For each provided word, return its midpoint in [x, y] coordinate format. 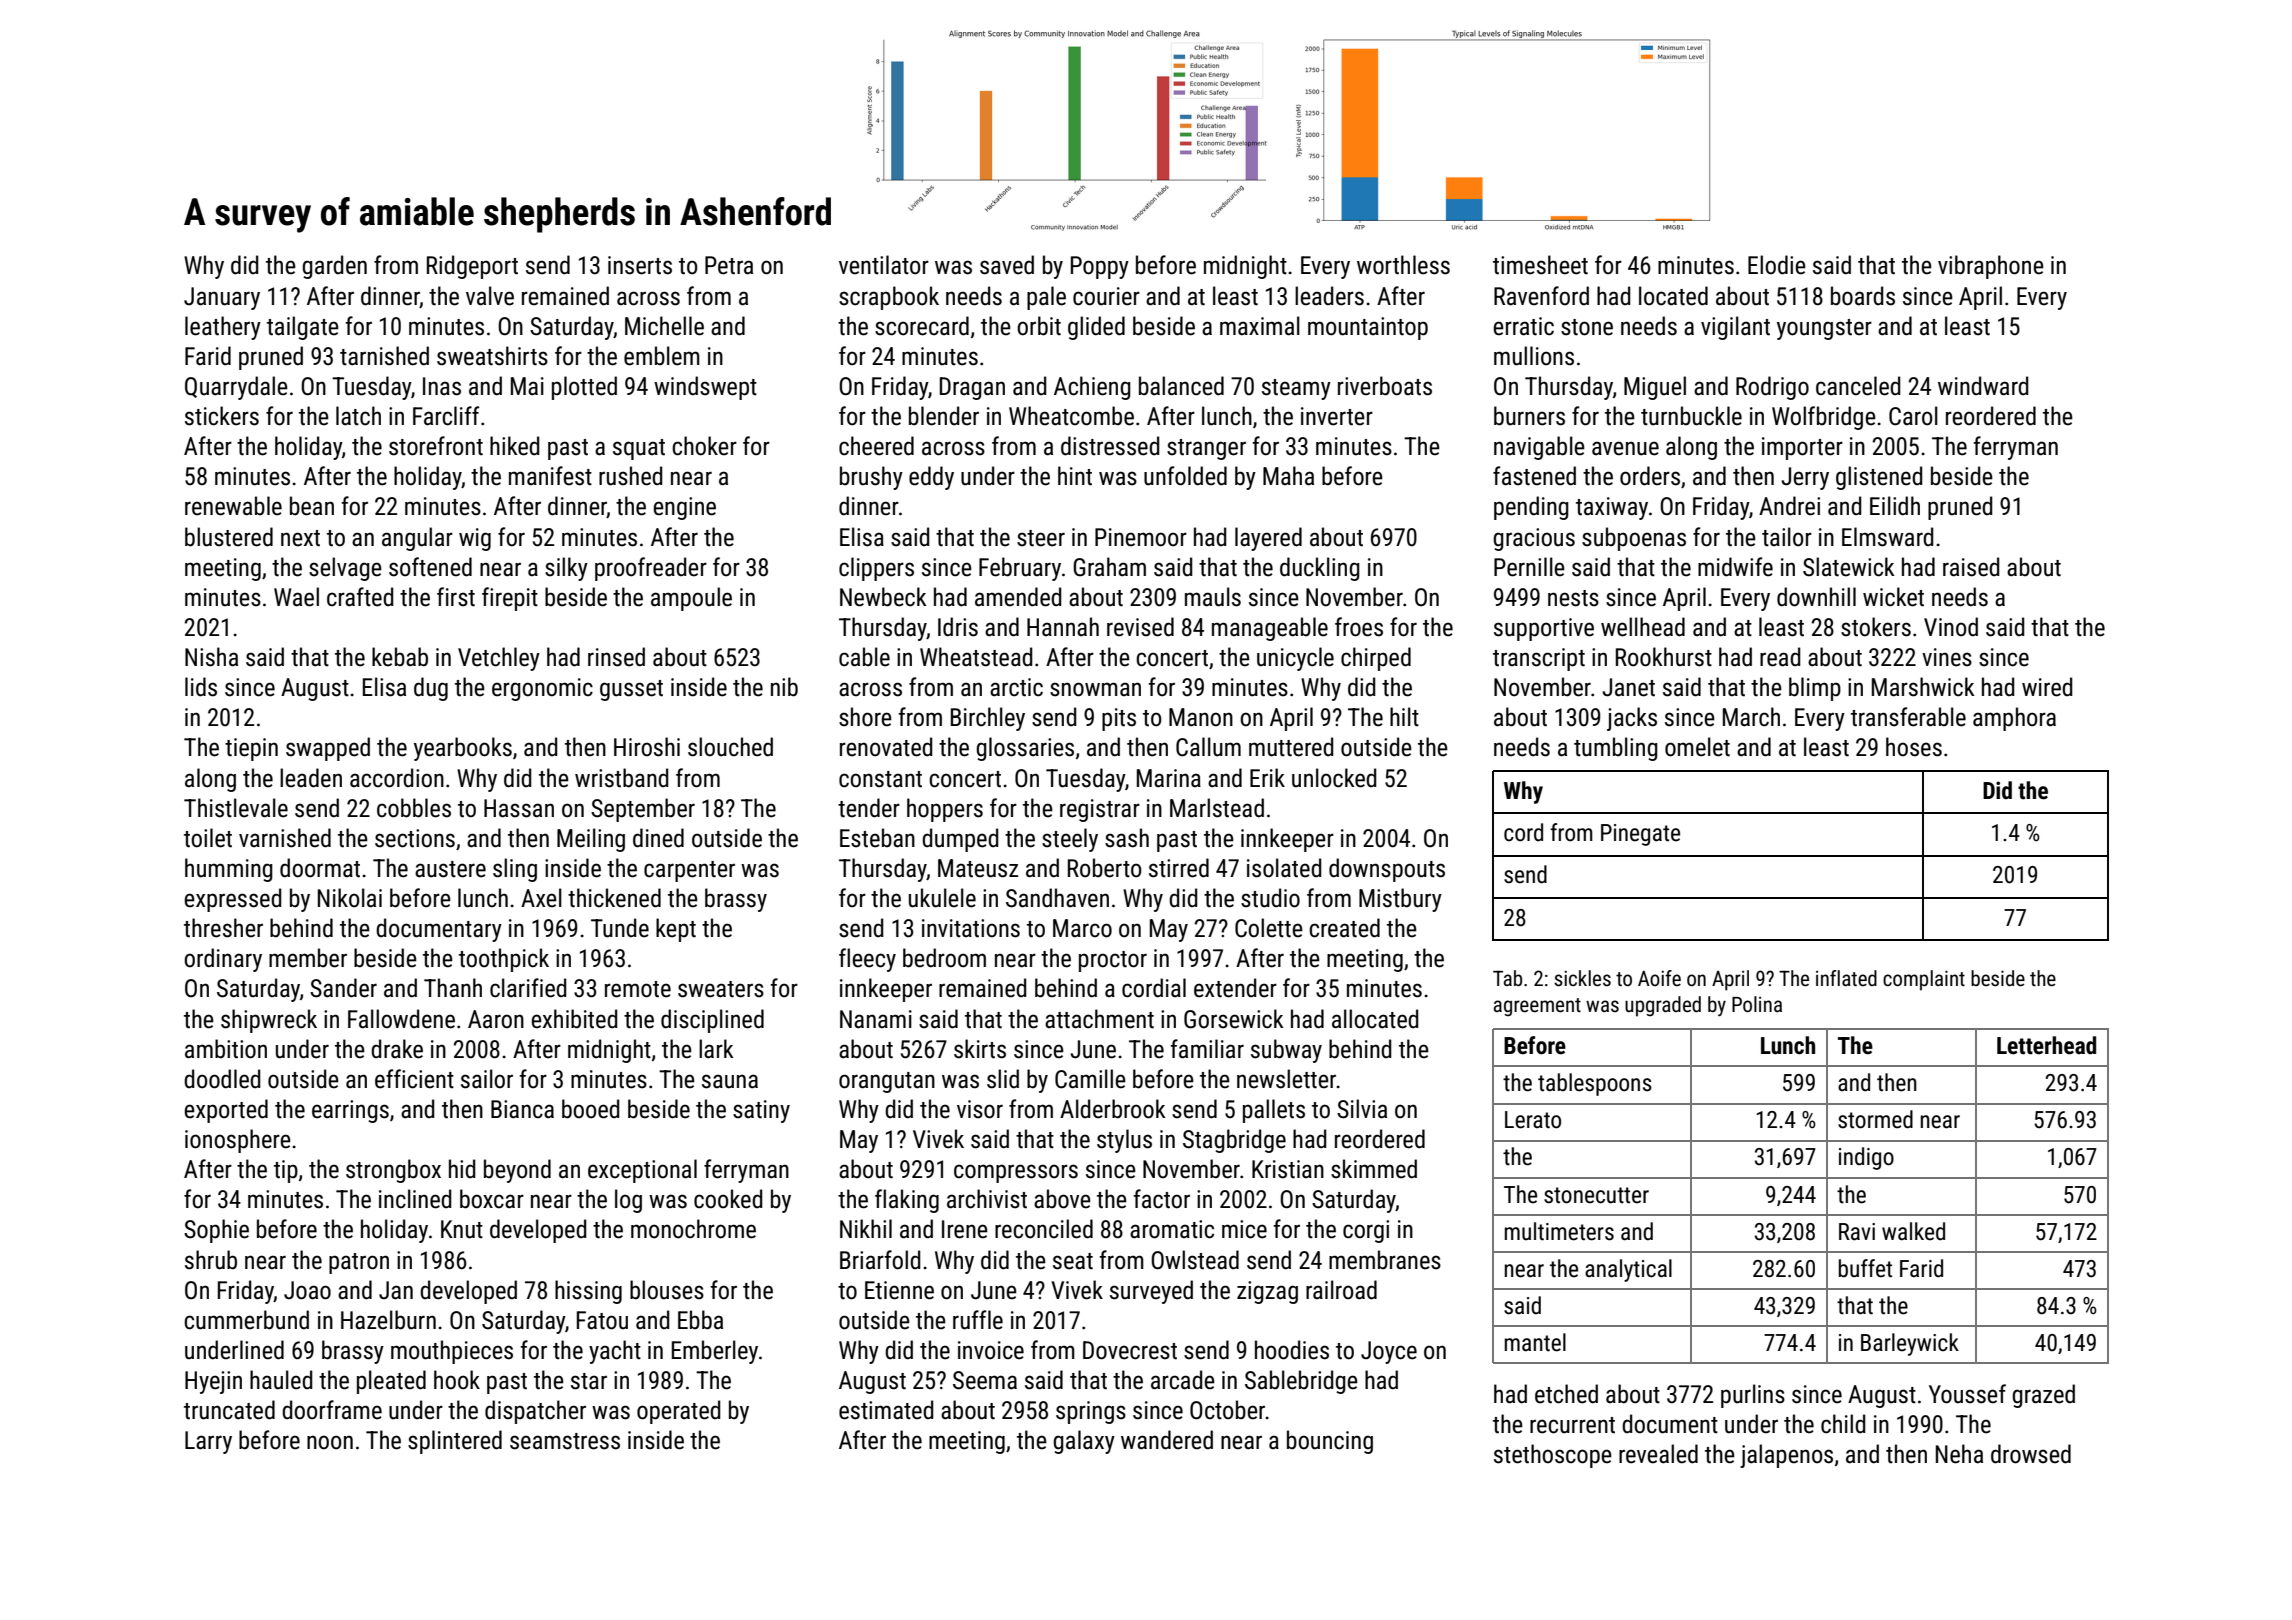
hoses [1914, 747]
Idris [958, 627]
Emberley [715, 1352]
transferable [1908, 717]
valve [490, 296]
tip [286, 1171]
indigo [1866, 1158]
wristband [622, 778]
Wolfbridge [1824, 418]
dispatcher [535, 1412]
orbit [1039, 326]
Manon [1201, 717]
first [456, 597]
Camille [1090, 1079]
